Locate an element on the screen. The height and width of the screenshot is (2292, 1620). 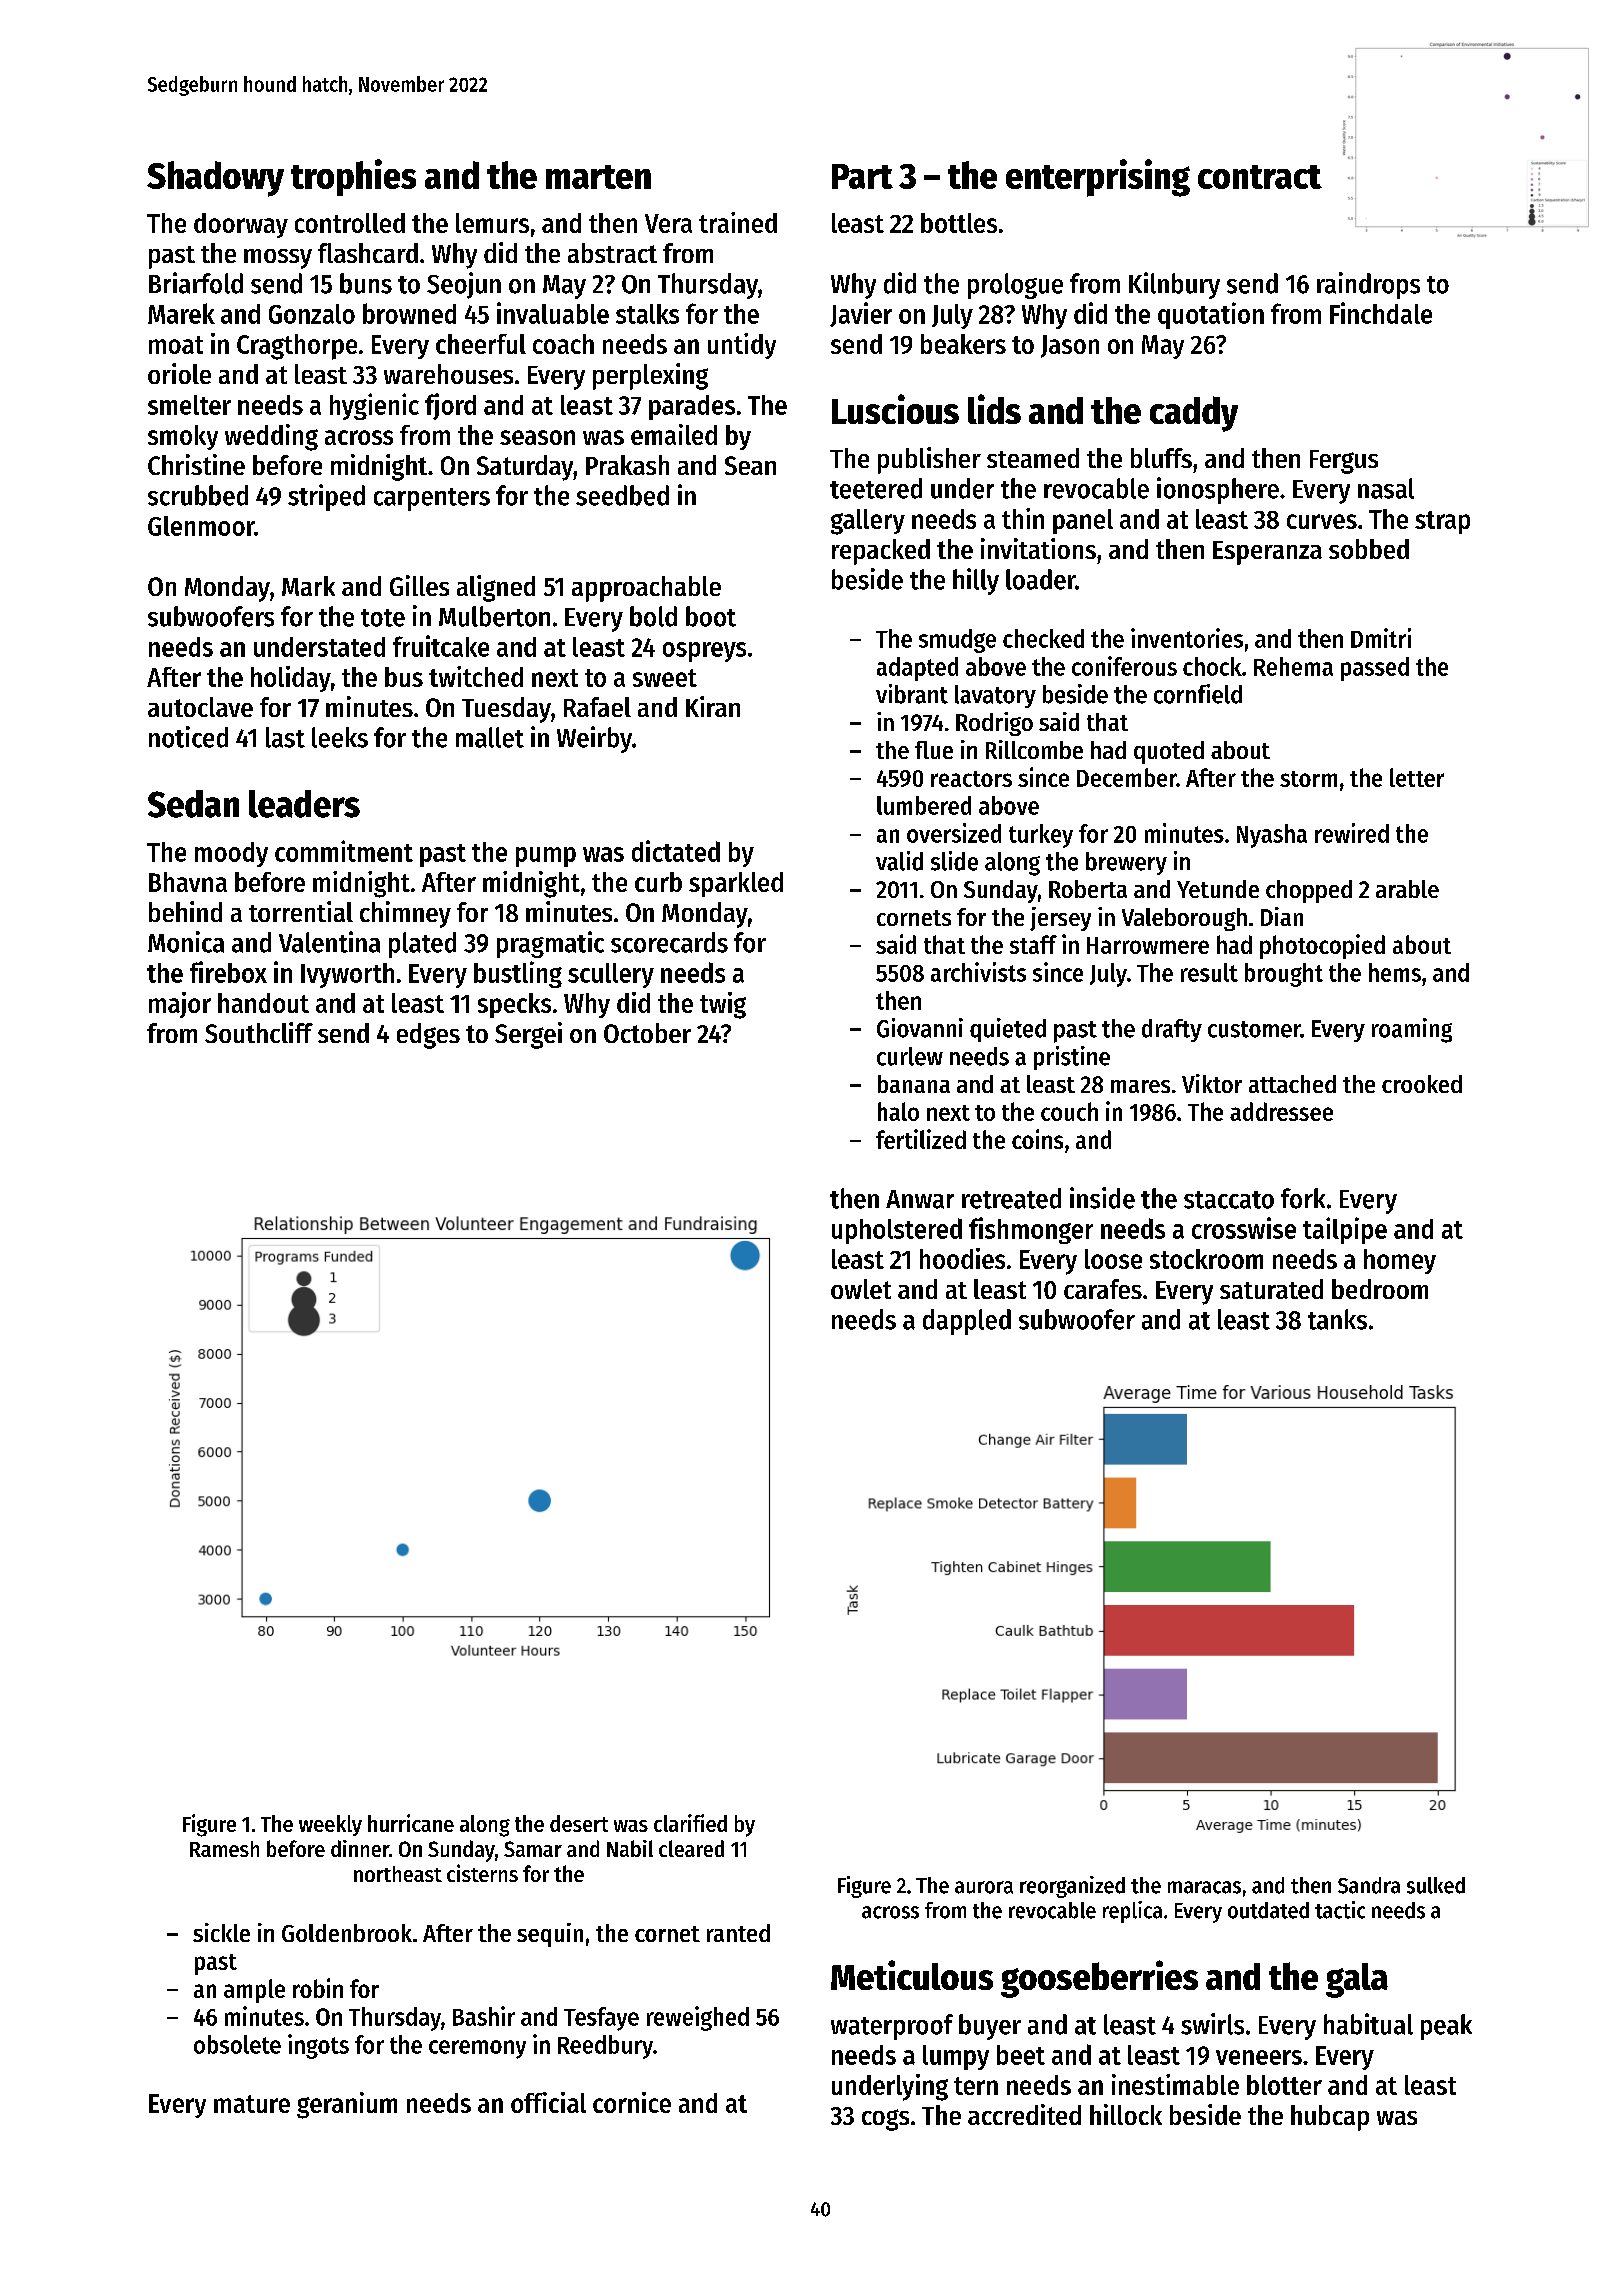
Sergei is located at coordinates (528, 1035).
